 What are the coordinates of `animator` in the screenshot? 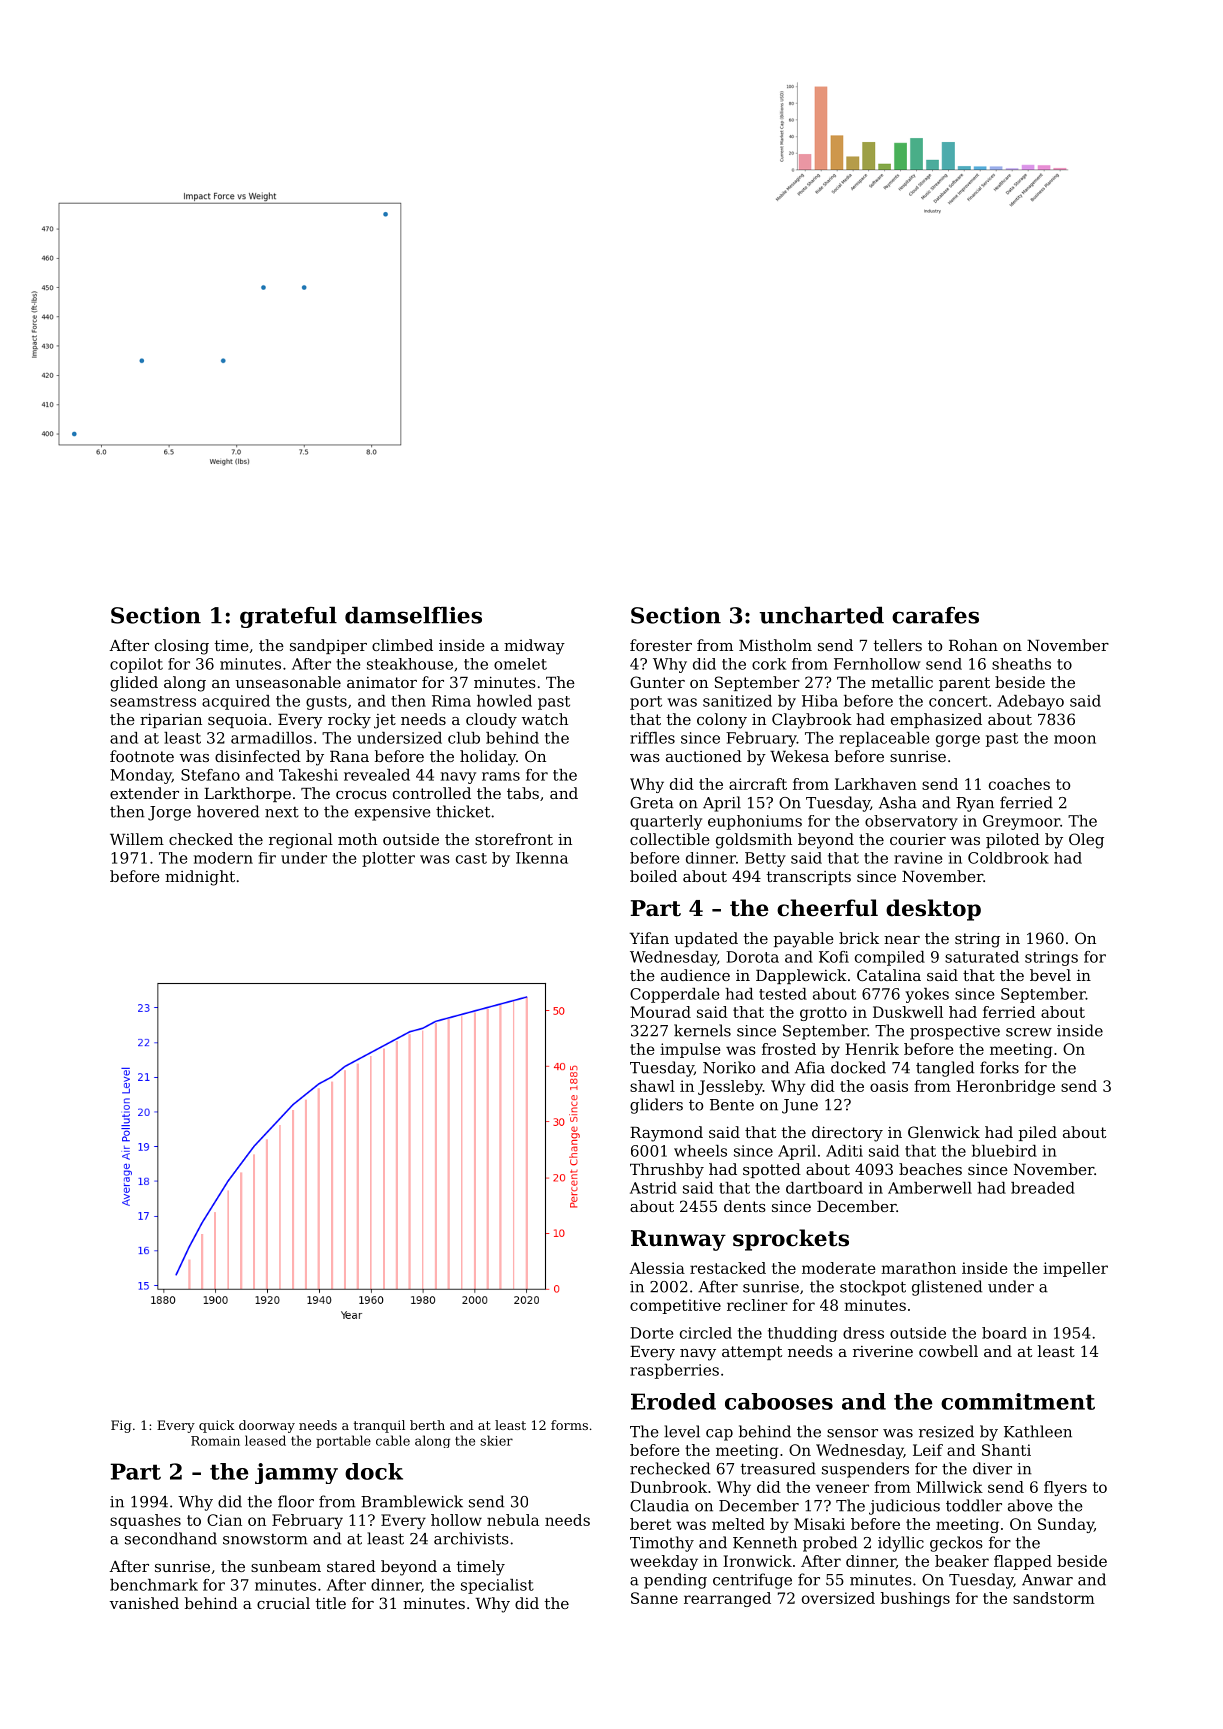 It's located at (382, 682).
